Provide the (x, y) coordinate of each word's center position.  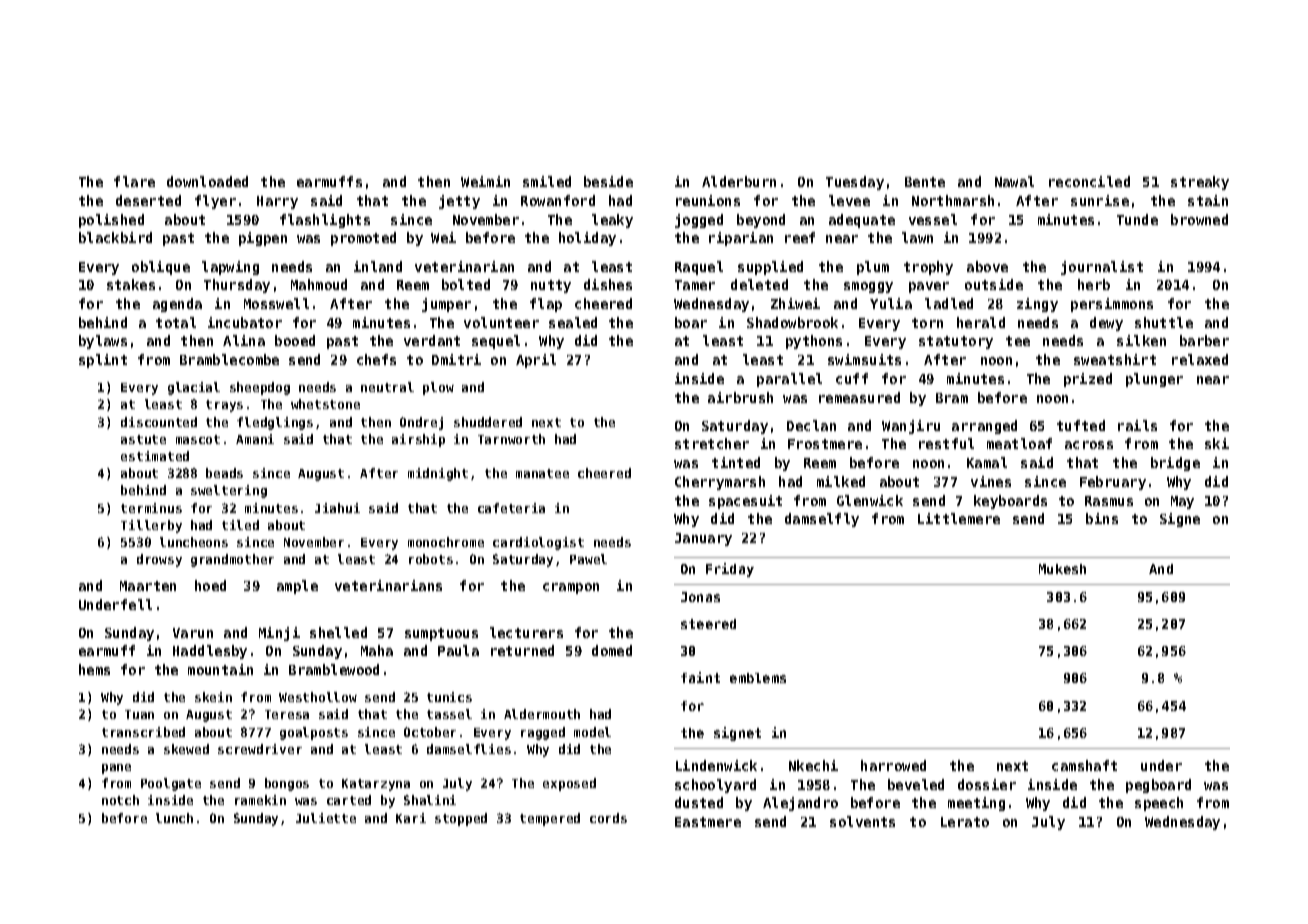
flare (134, 181)
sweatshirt (1115, 359)
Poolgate (171, 784)
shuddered (488, 422)
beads (224, 473)
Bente (925, 182)
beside (608, 181)
